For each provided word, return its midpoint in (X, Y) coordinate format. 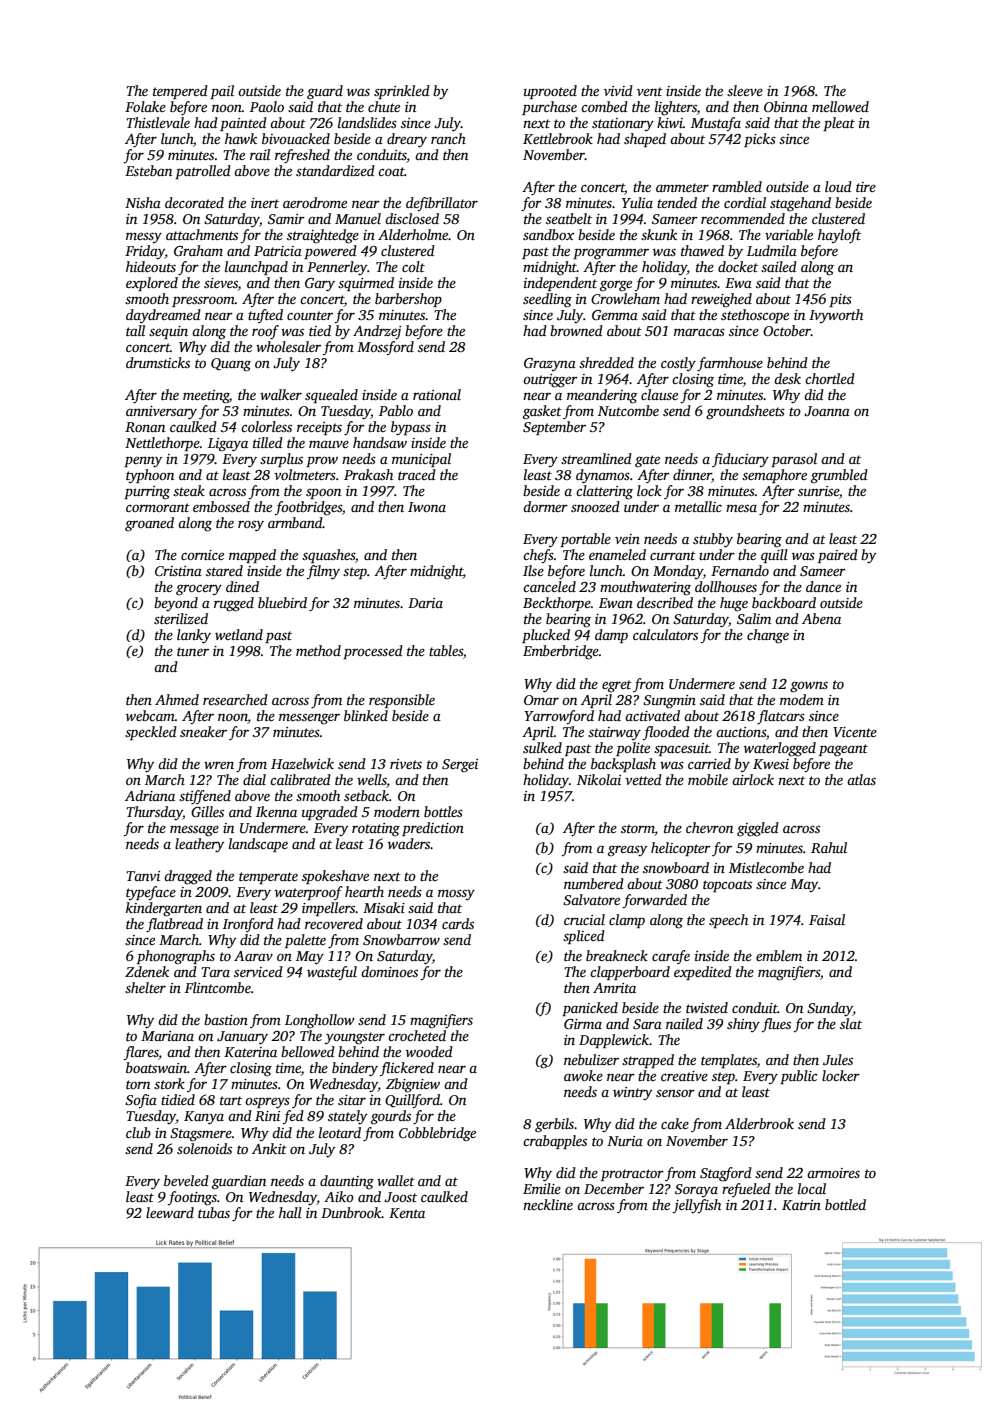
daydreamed (163, 316)
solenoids (204, 1148)
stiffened (205, 797)
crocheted (417, 1035)
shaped (645, 140)
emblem (779, 955)
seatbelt (569, 218)
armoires (833, 1173)
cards (458, 923)
